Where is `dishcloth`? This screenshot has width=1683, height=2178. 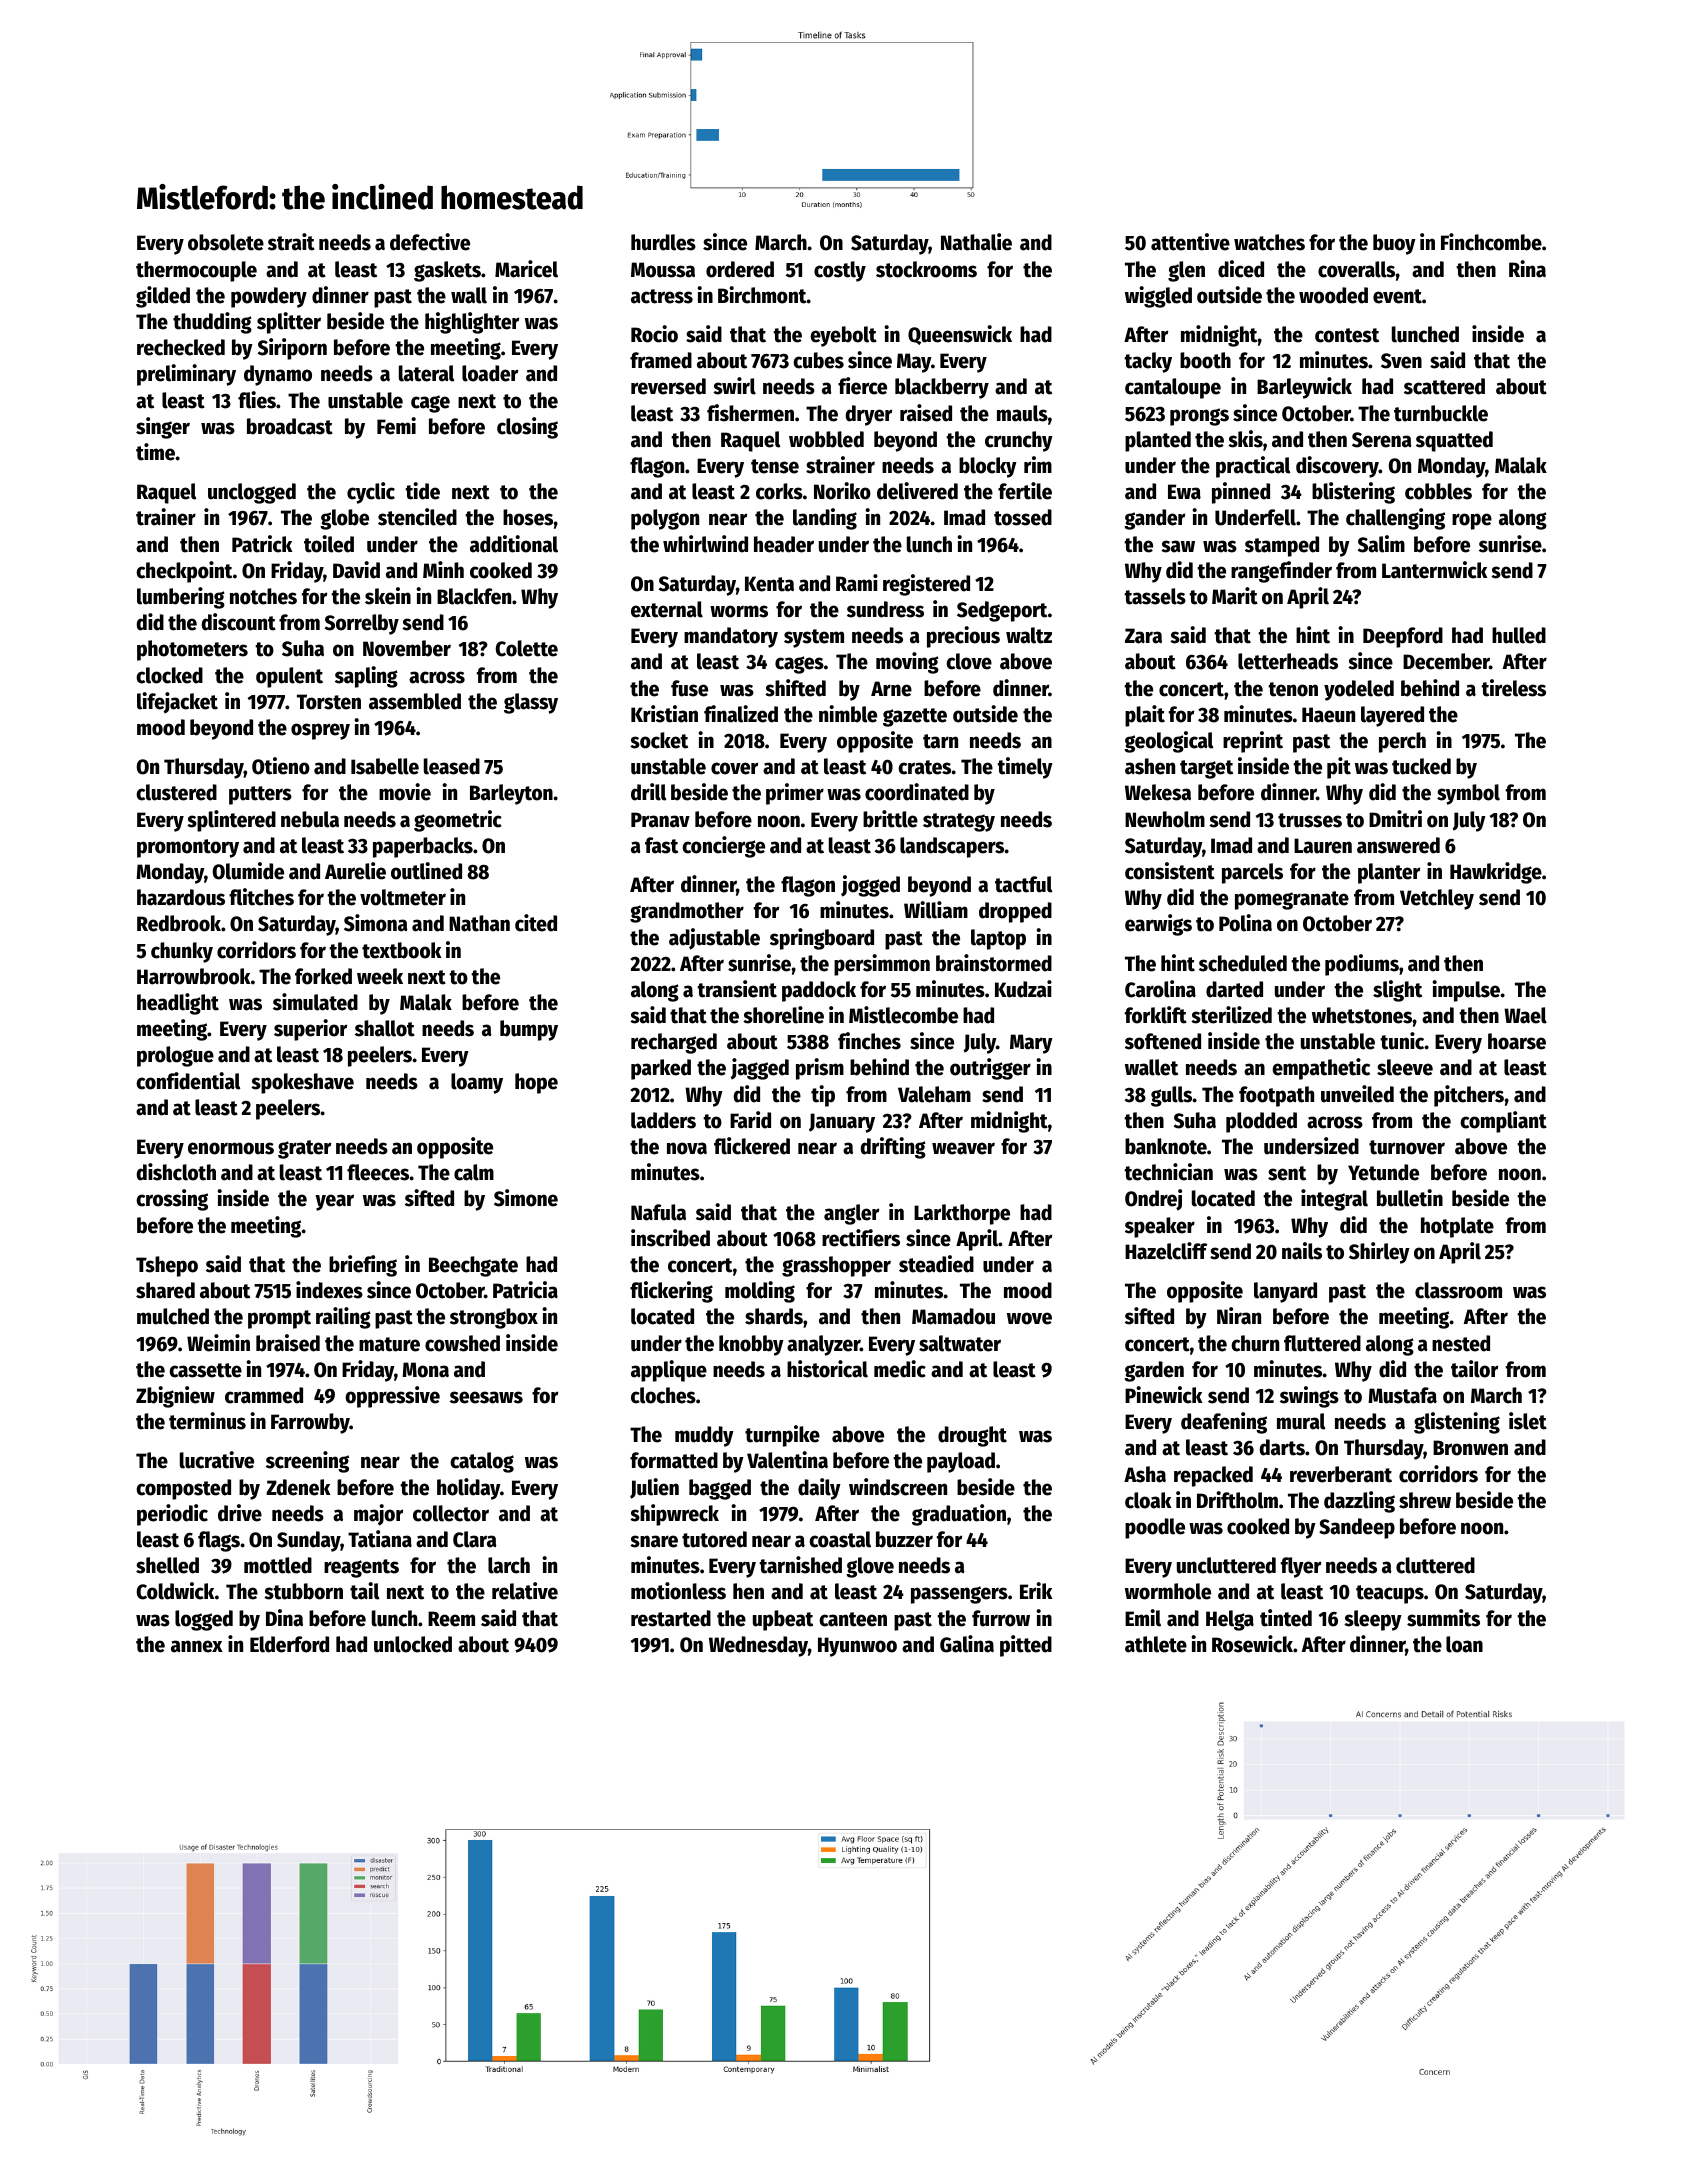
dishcloth is located at coordinates (176, 1172).
